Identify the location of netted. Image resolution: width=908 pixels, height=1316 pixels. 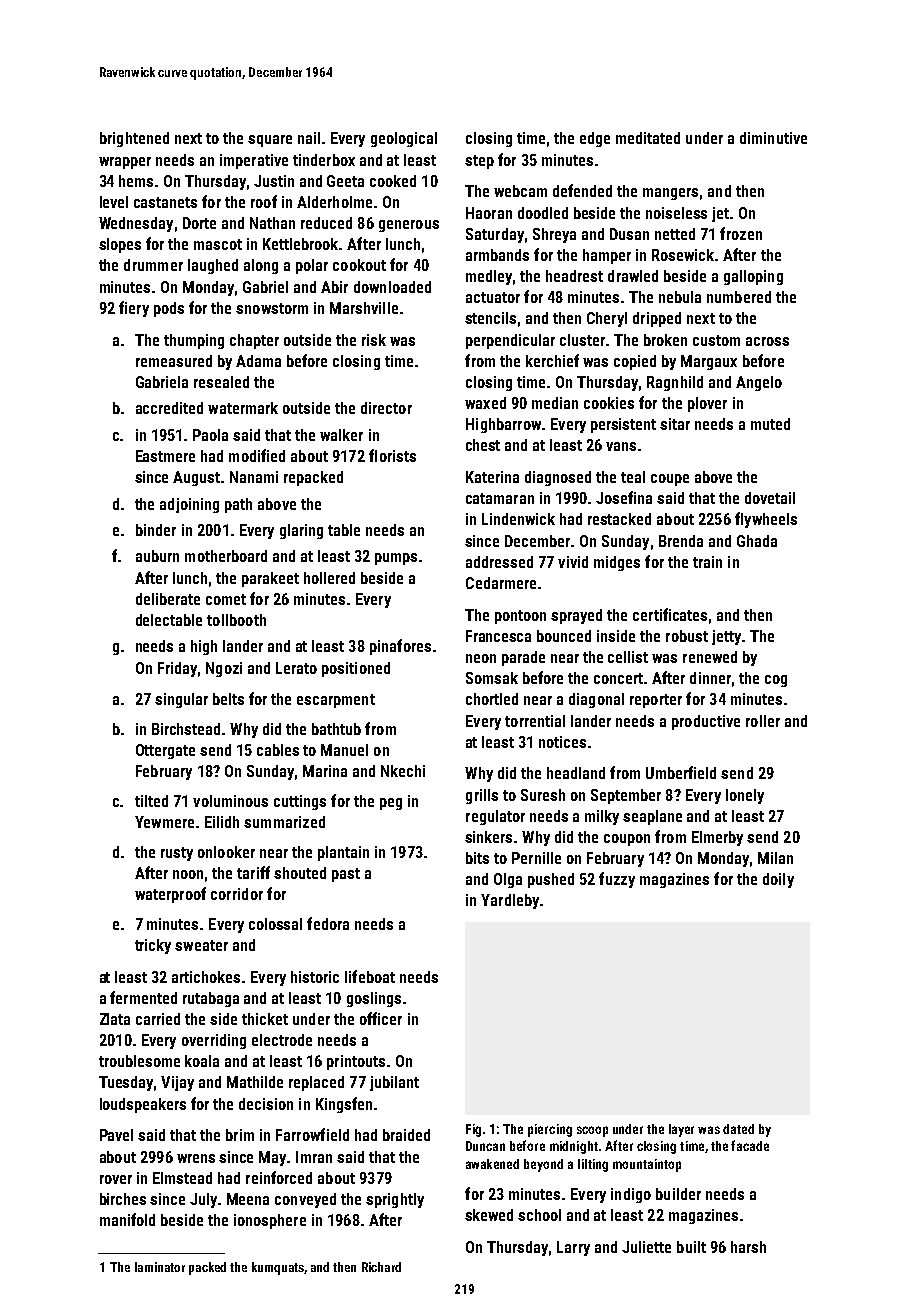
(675, 234).
